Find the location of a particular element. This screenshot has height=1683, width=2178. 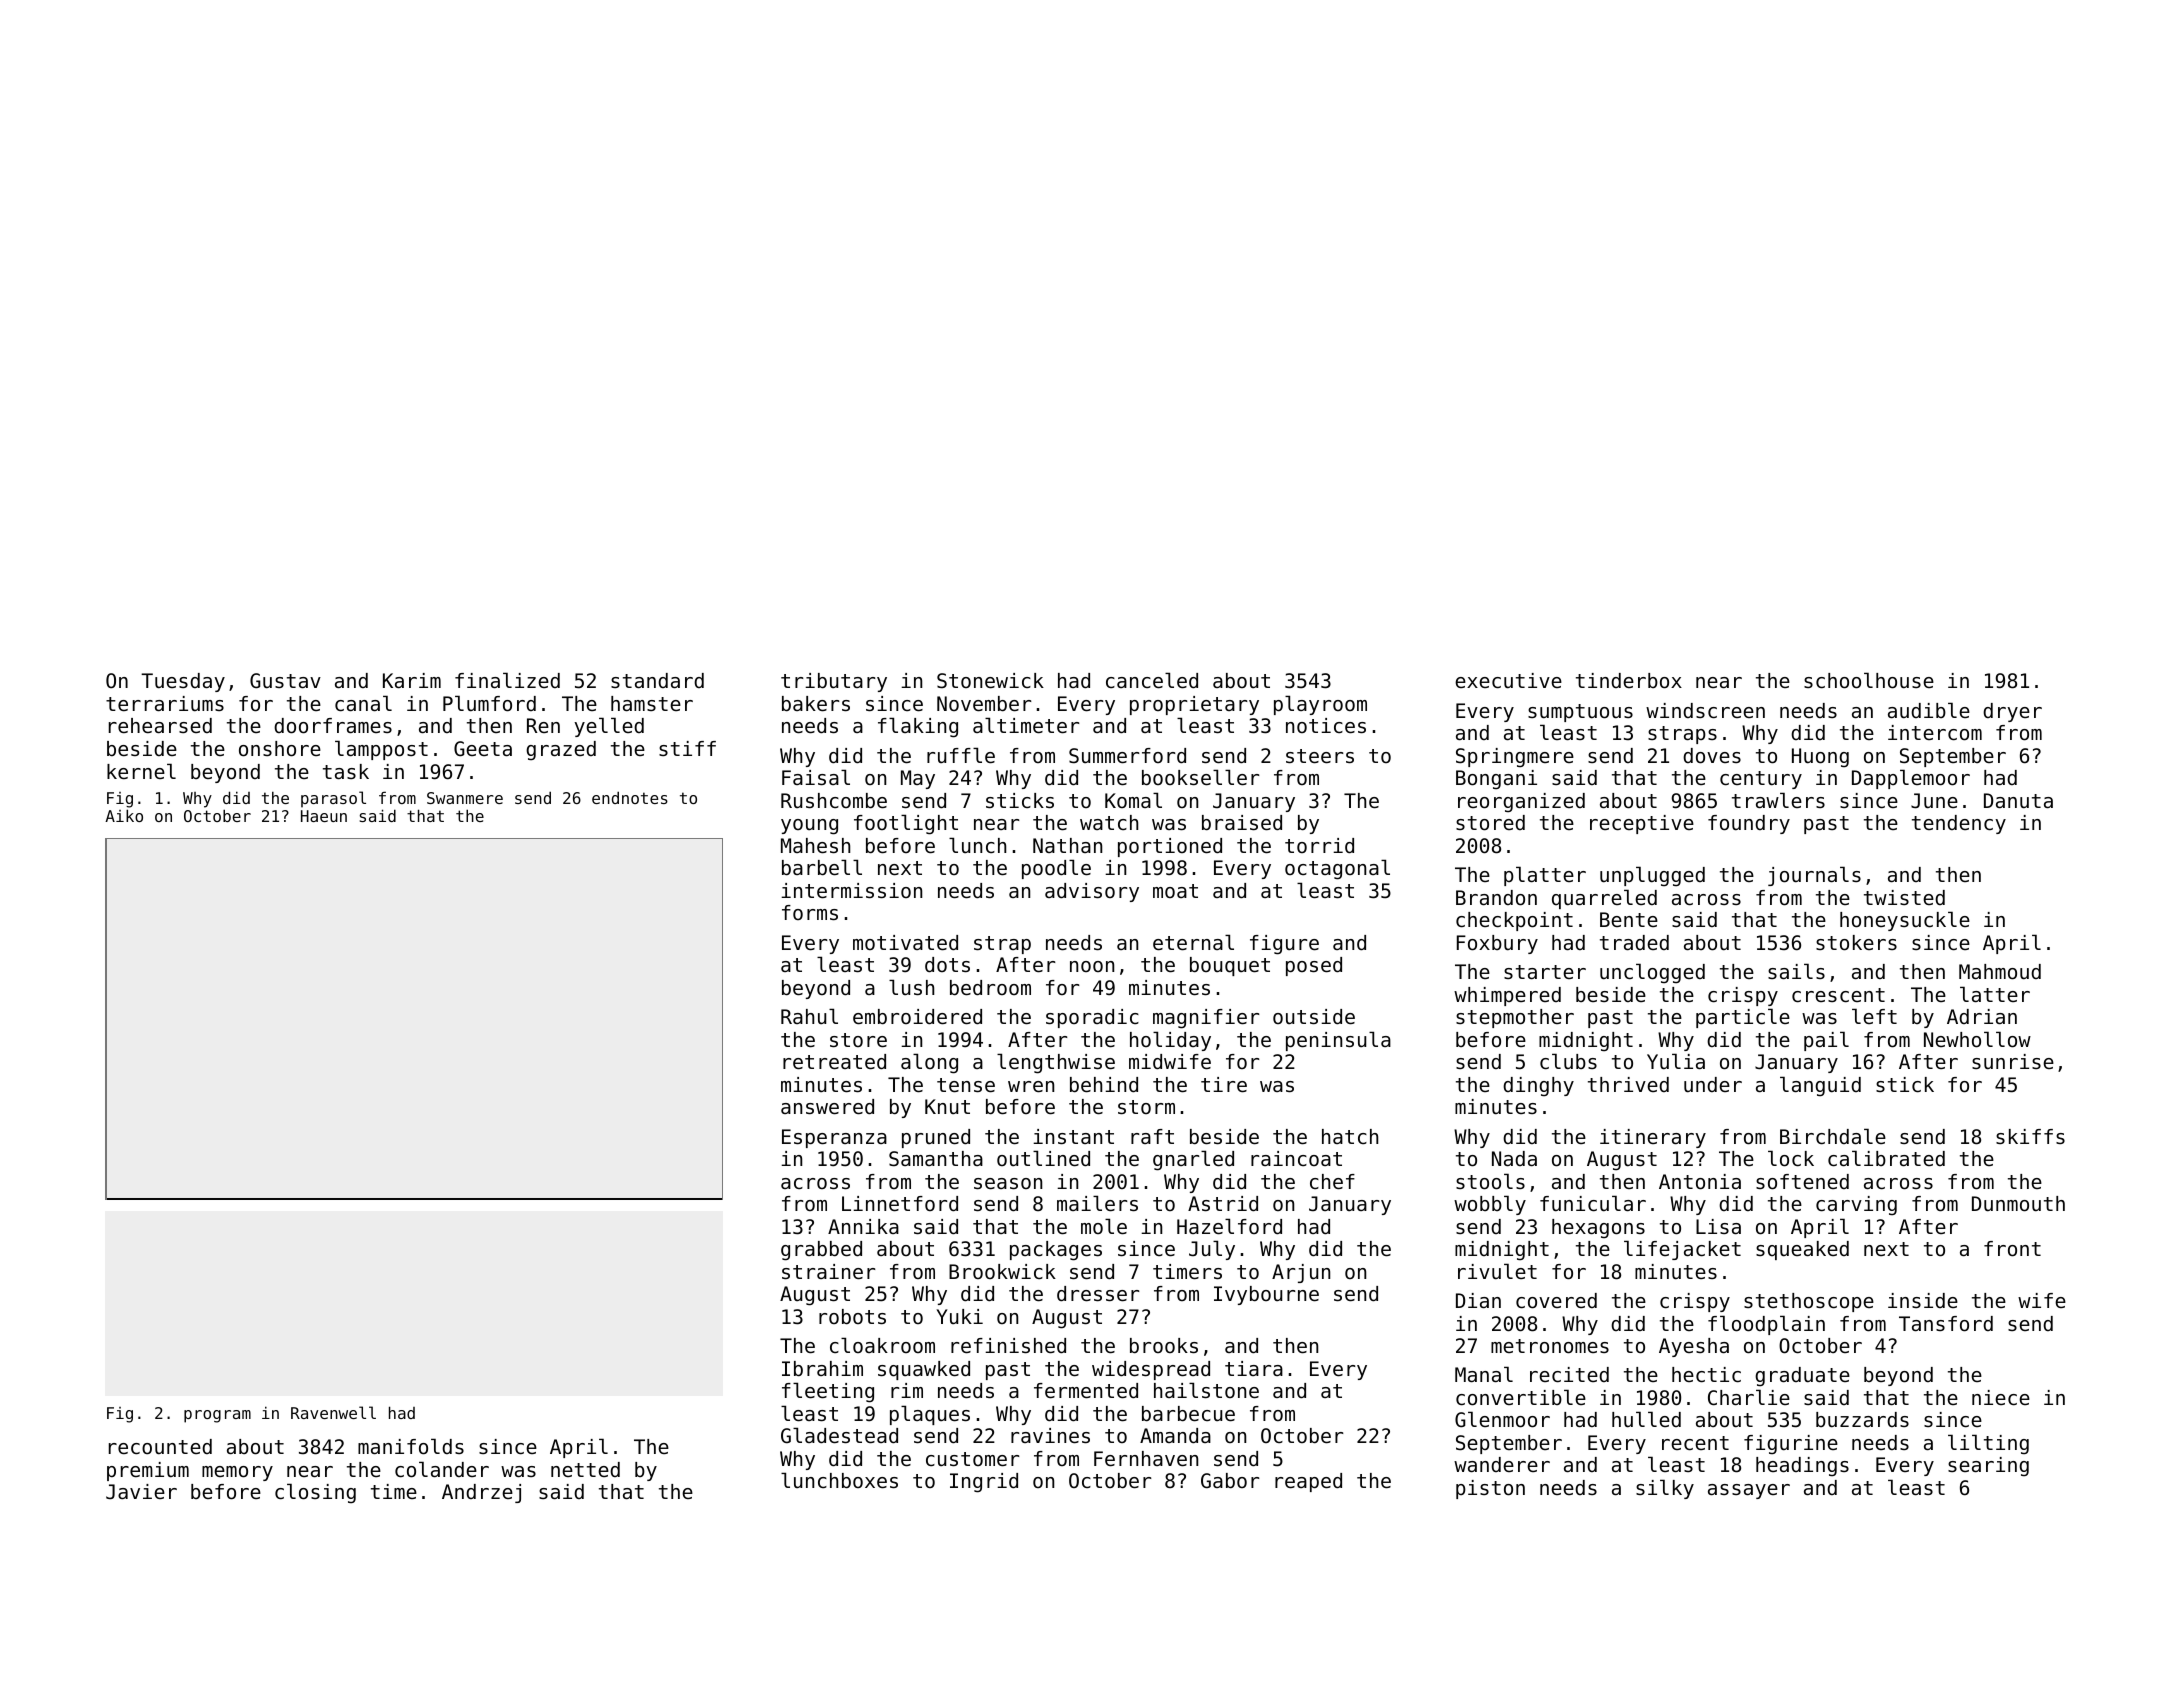

Gladestead is located at coordinates (839, 1435).
